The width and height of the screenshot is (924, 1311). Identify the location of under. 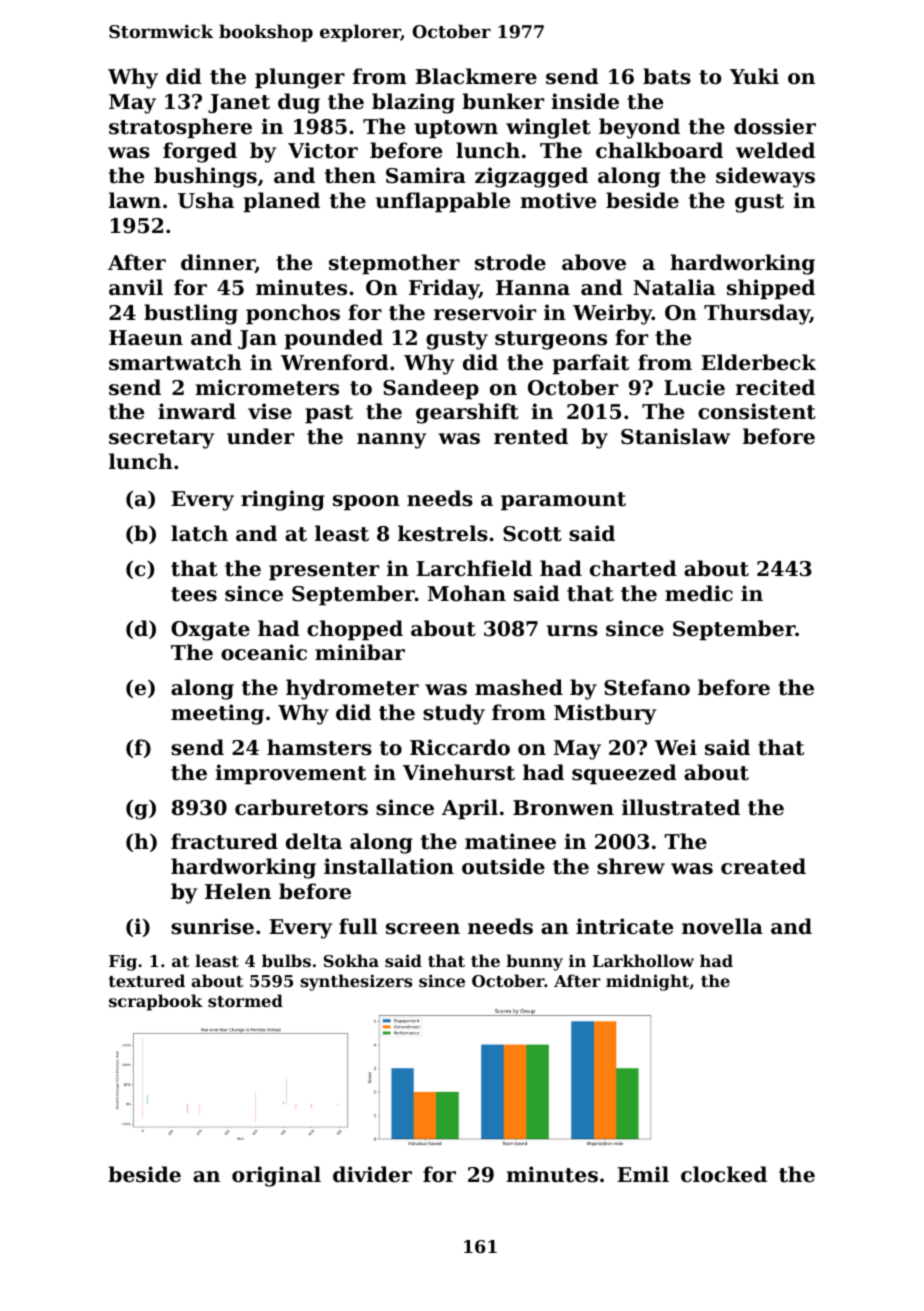
(260, 436).
